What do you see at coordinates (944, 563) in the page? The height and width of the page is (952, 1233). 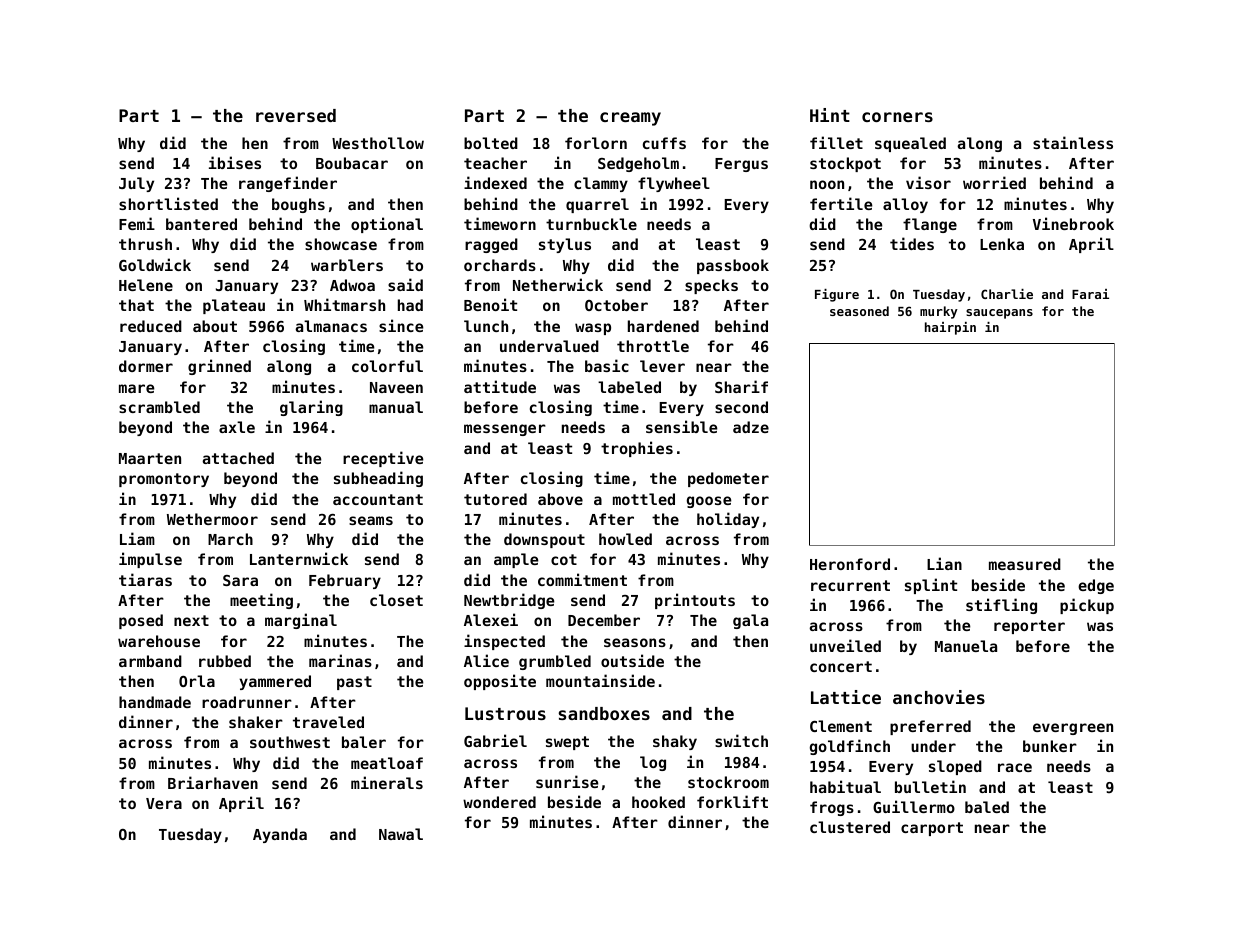 I see `Lian` at bounding box center [944, 563].
